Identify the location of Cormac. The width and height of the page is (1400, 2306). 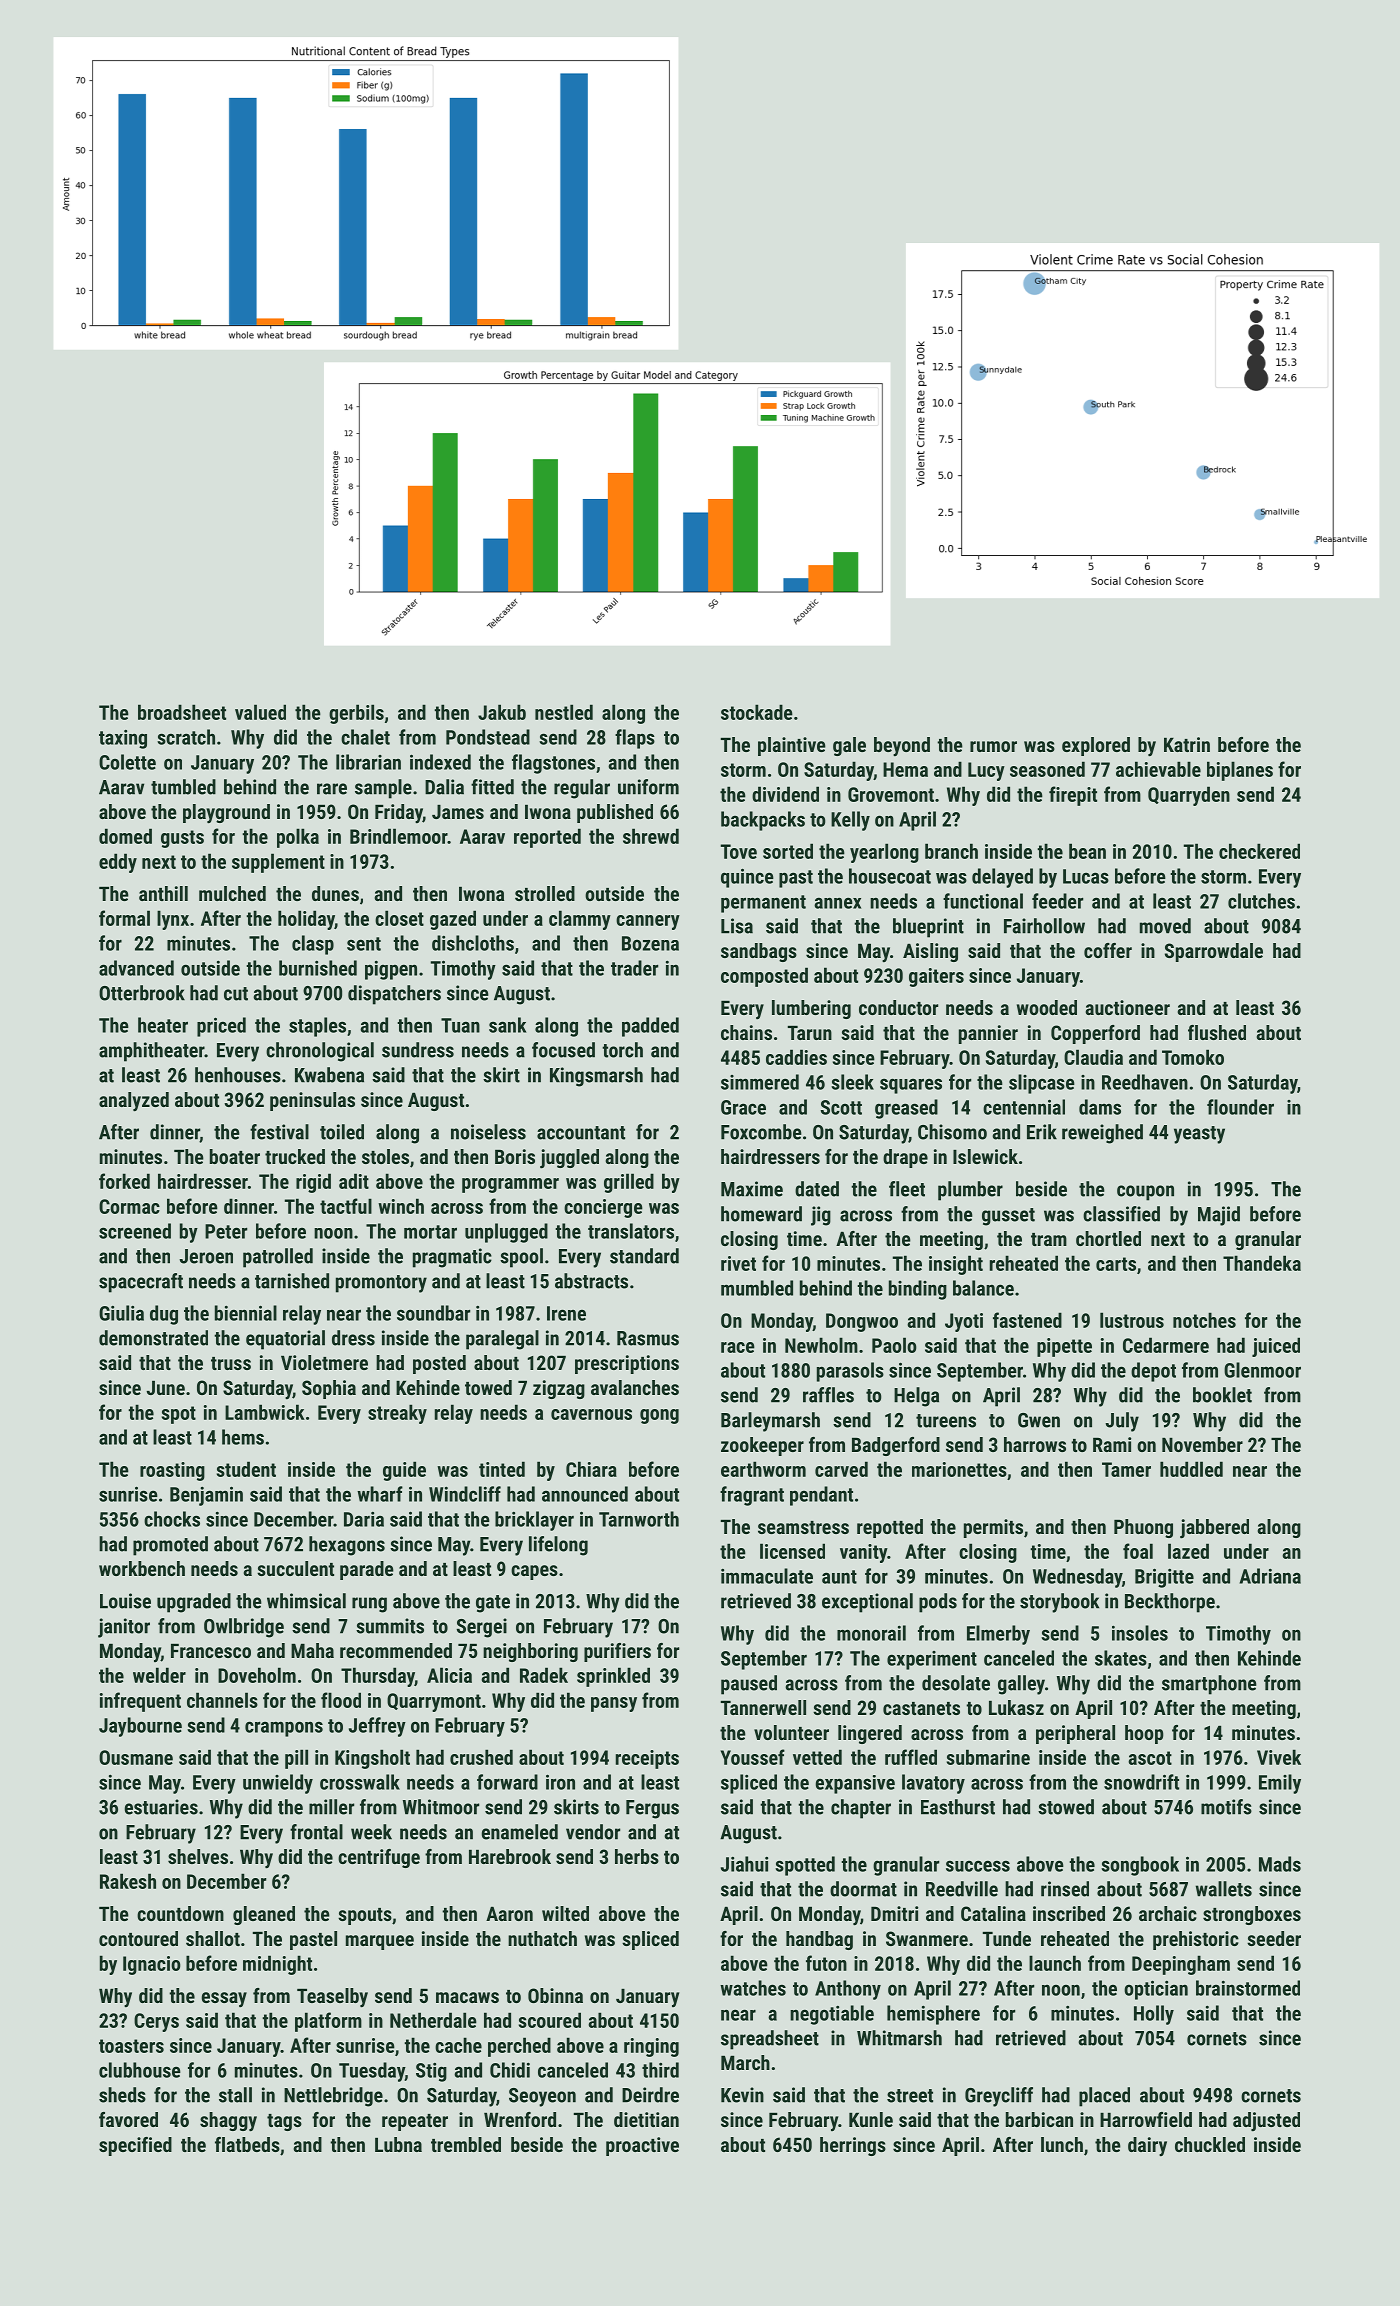
(129, 1206).
